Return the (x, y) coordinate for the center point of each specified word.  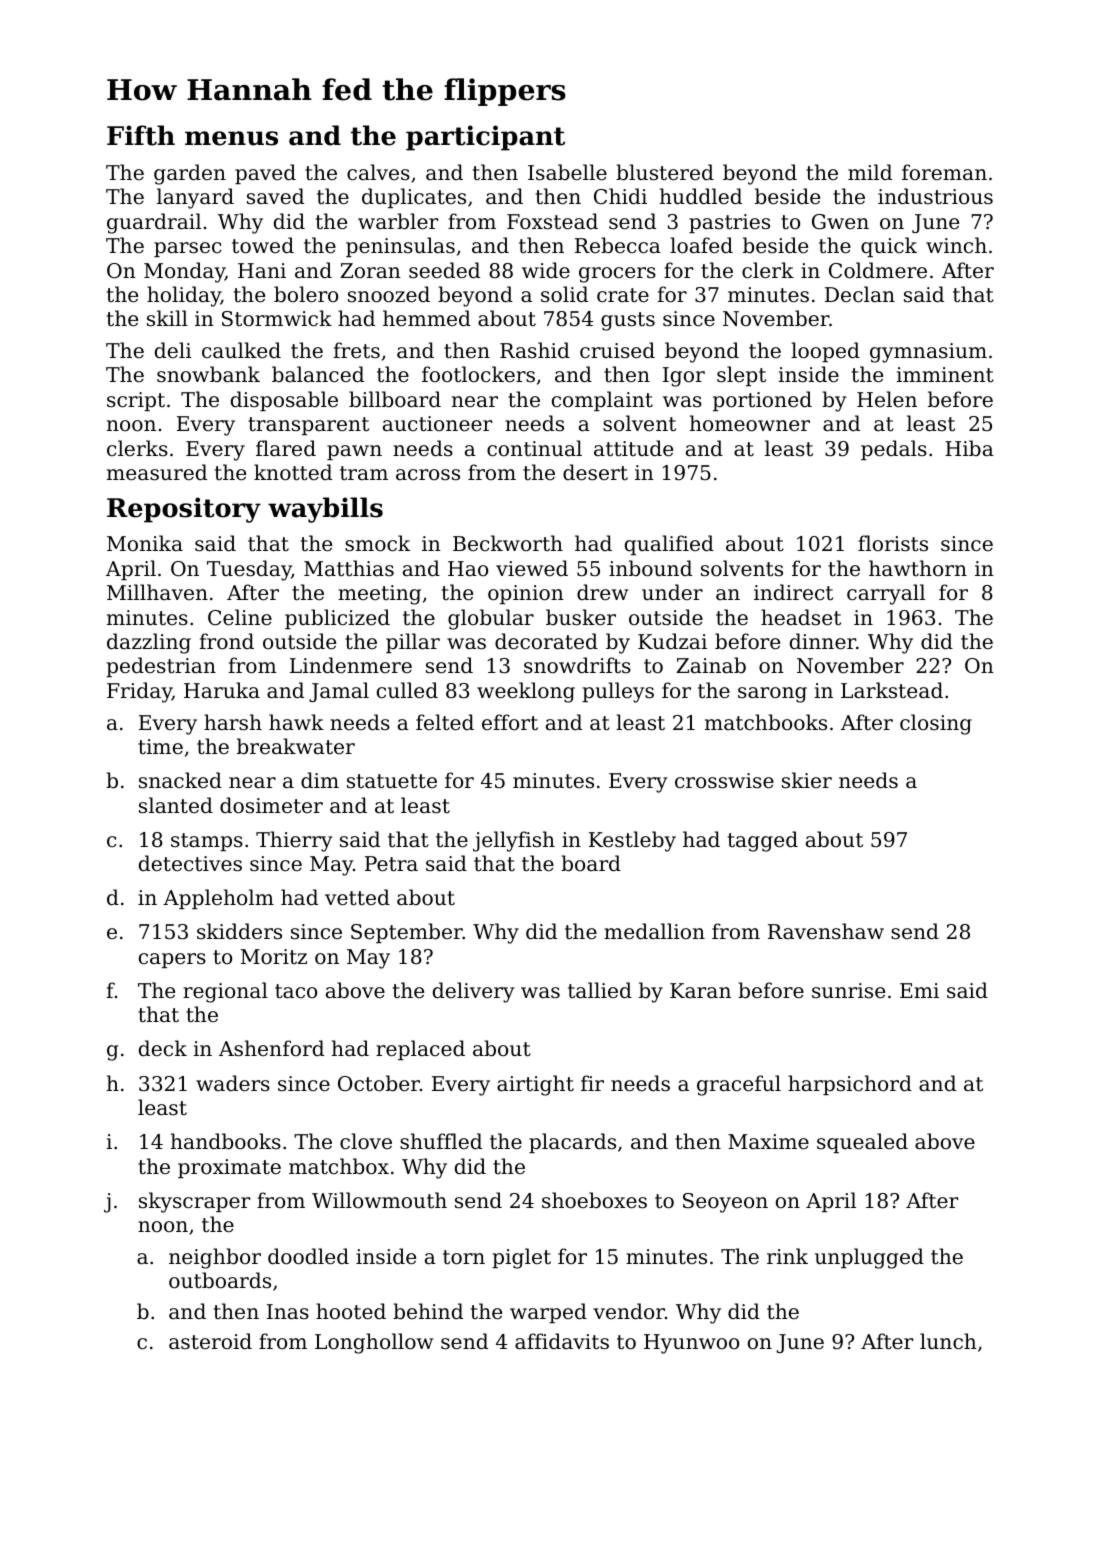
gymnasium (928, 353)
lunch (948, 1341)
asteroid (210, 1341)
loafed (701, 245)
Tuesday (249, 570)
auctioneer (437, 424)
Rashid (535, 350)
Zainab (711, 665)
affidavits (562, 1341)
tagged (763, 841)
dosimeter (271, 805)
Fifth (141, 135)
